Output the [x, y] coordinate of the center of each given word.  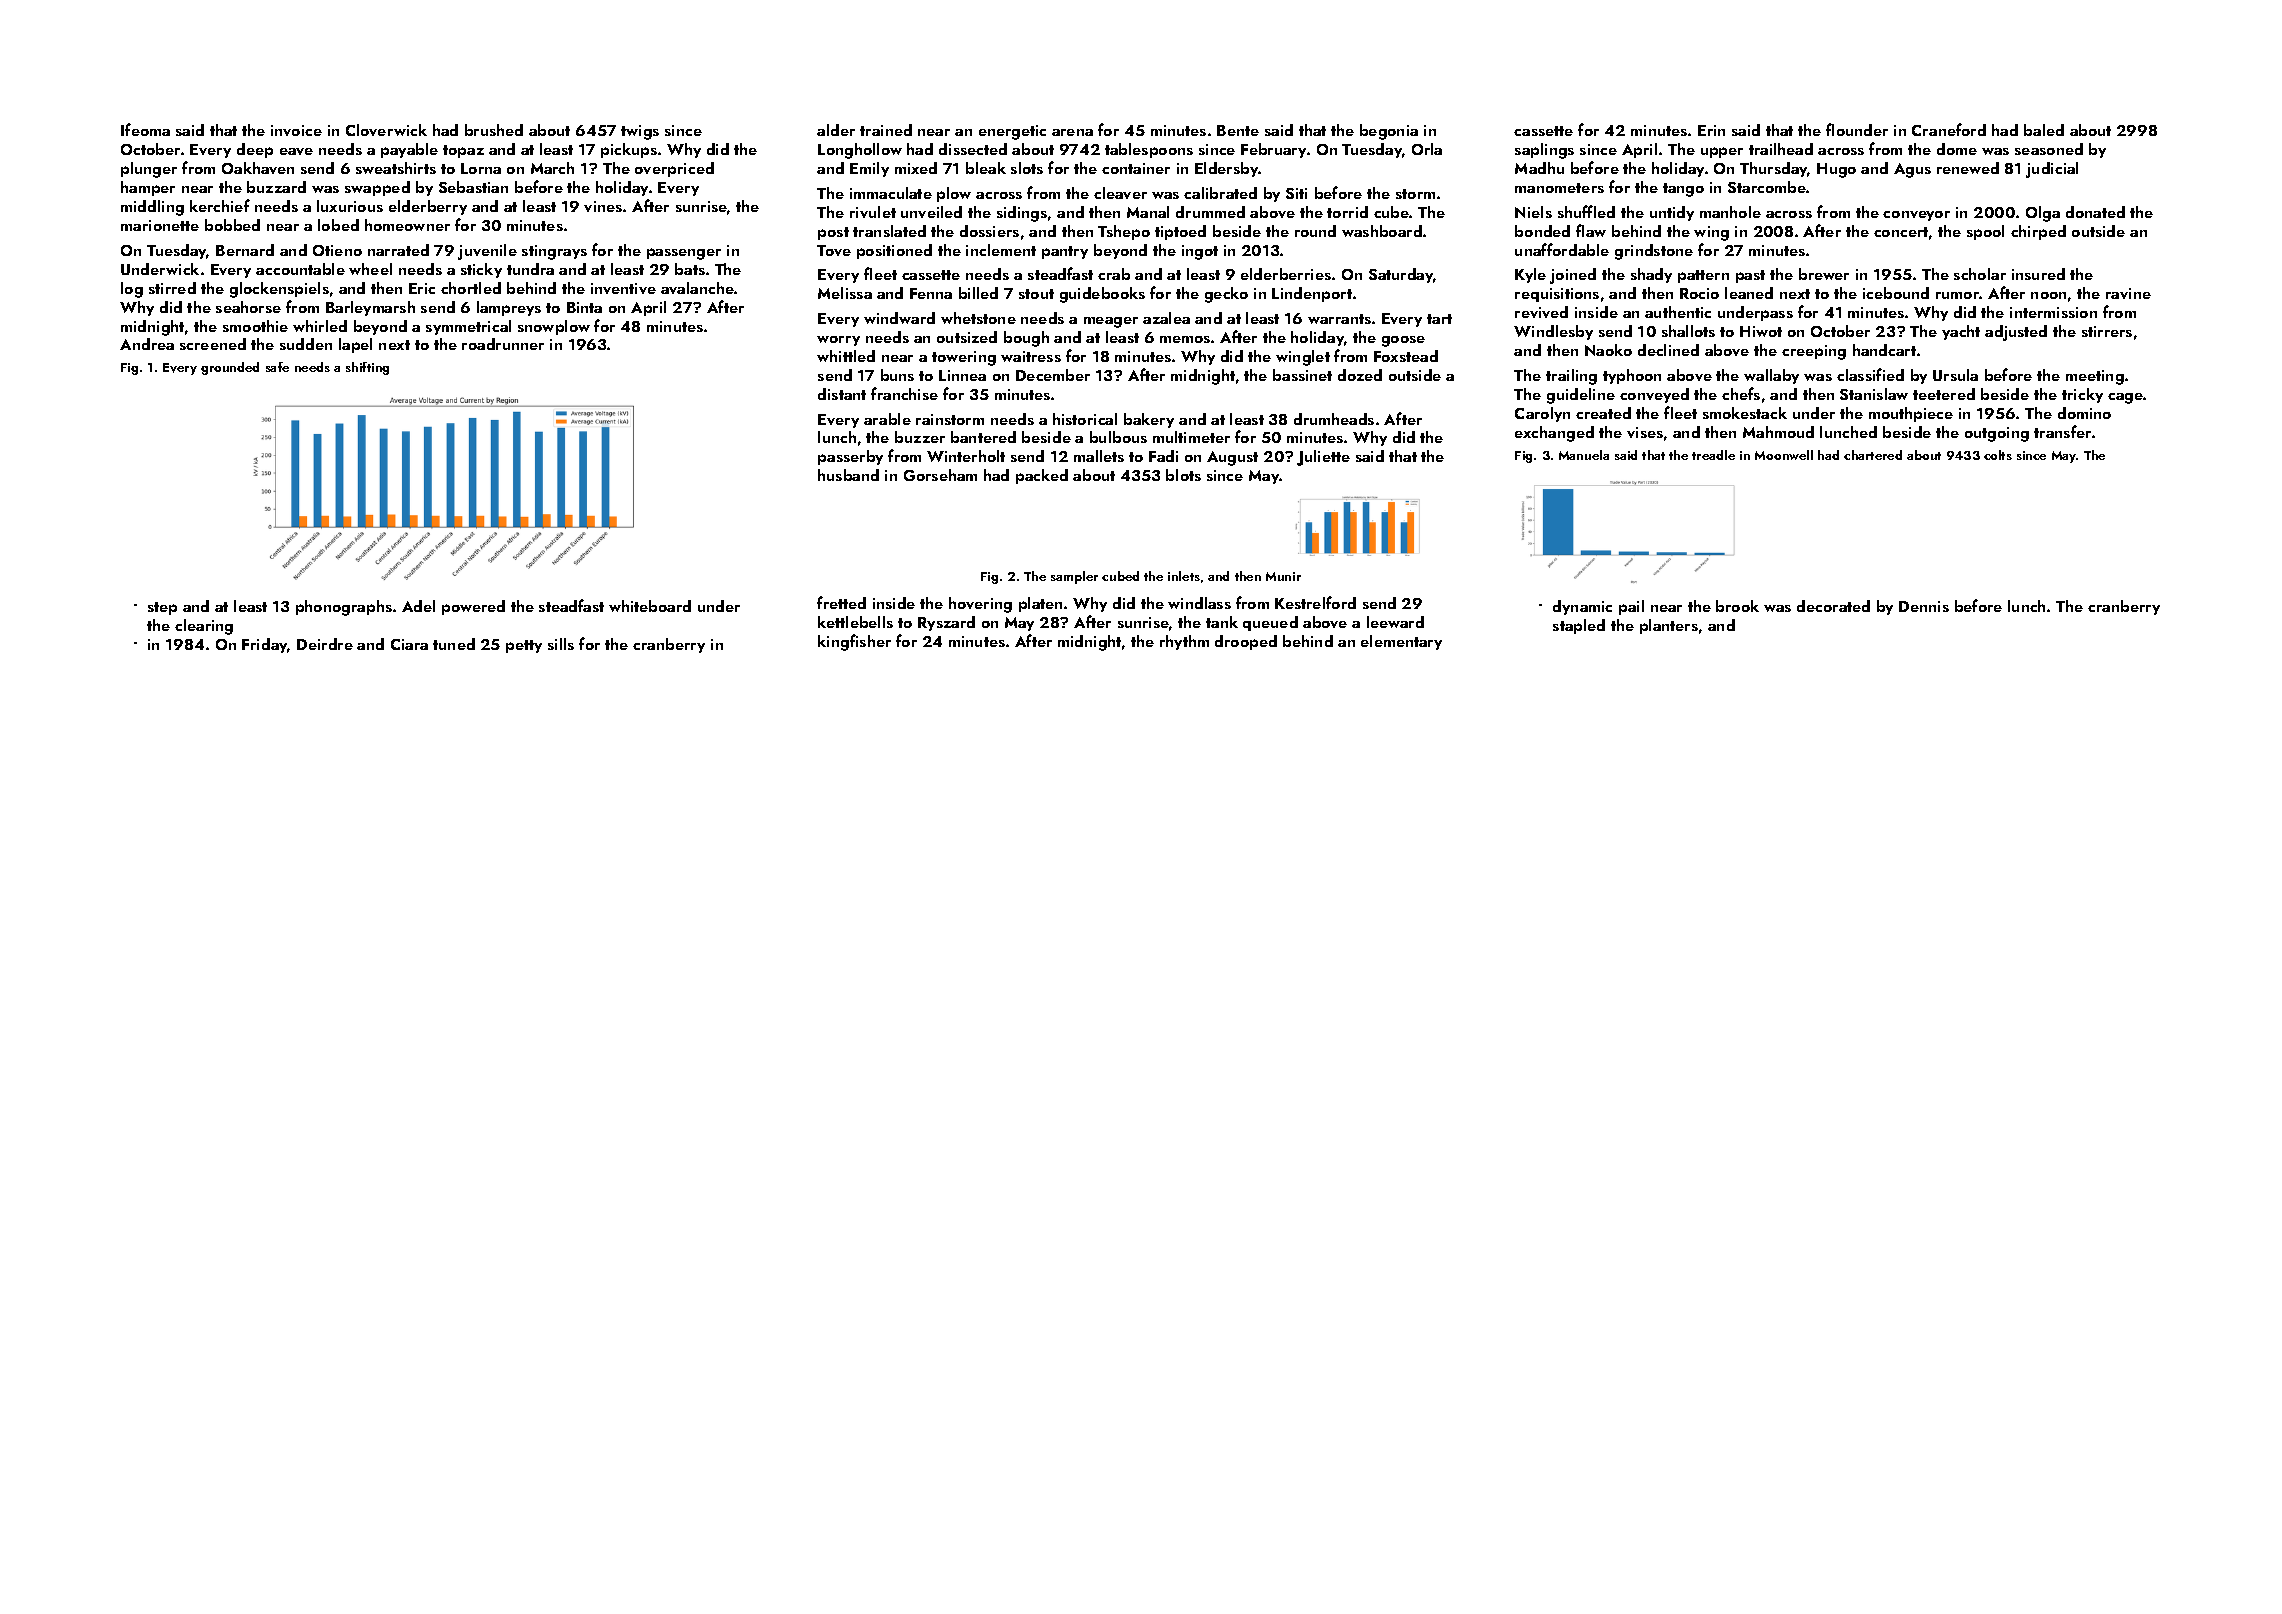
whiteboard [650, 606]
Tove [834, 250]
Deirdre [325, 644]
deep [255, 150]
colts [1998, 455]
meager [1111, 322]
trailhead [1781, 149]
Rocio [1699, 293]
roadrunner [503, 344]
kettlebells [855, 622]
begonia [1389, 132]
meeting [2095, 377]
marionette [160, 225]
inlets [1184, 576]
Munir [1283, 576]
